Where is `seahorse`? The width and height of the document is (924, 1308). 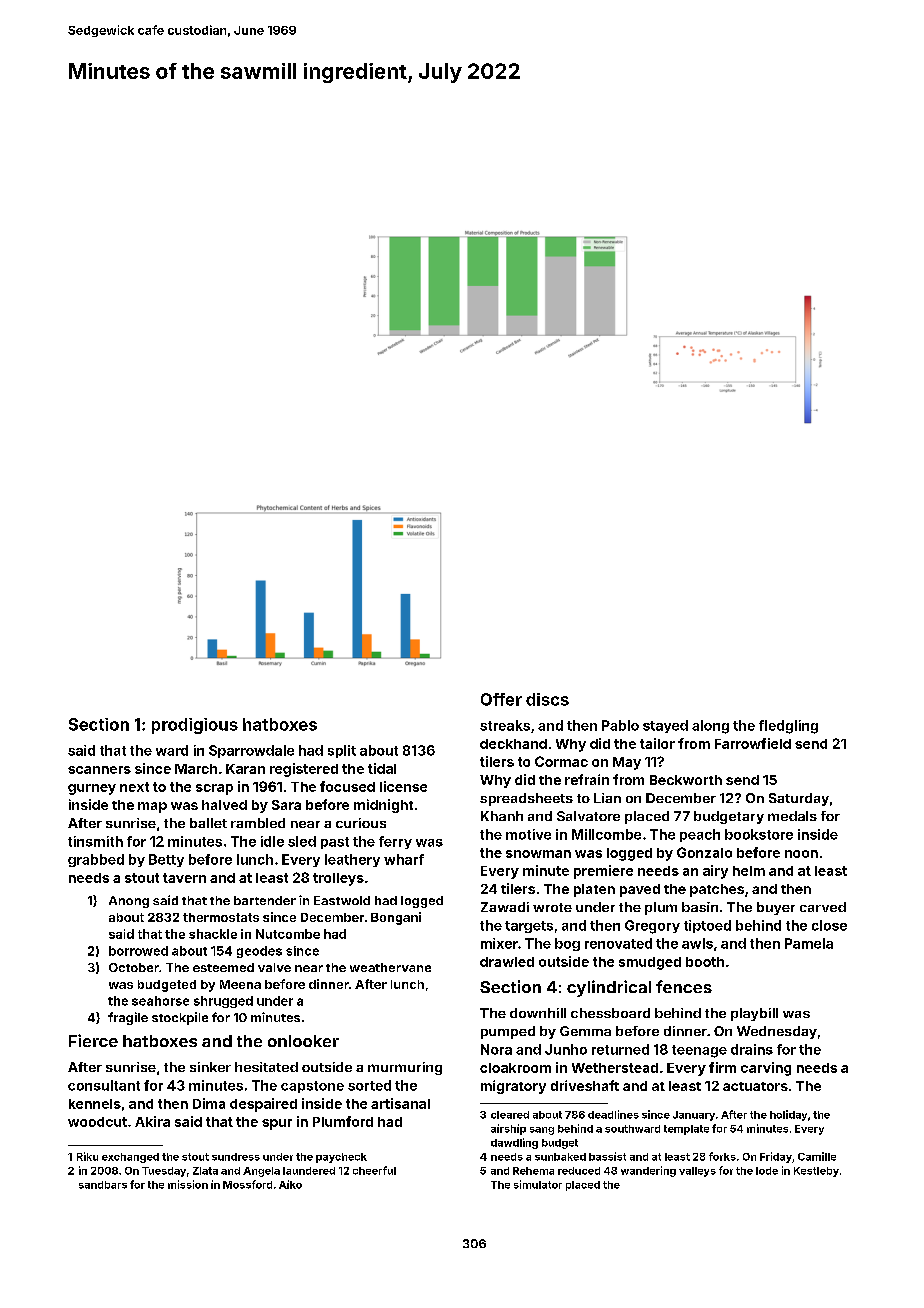
seahorse is located at coordinates (160, 1001).
